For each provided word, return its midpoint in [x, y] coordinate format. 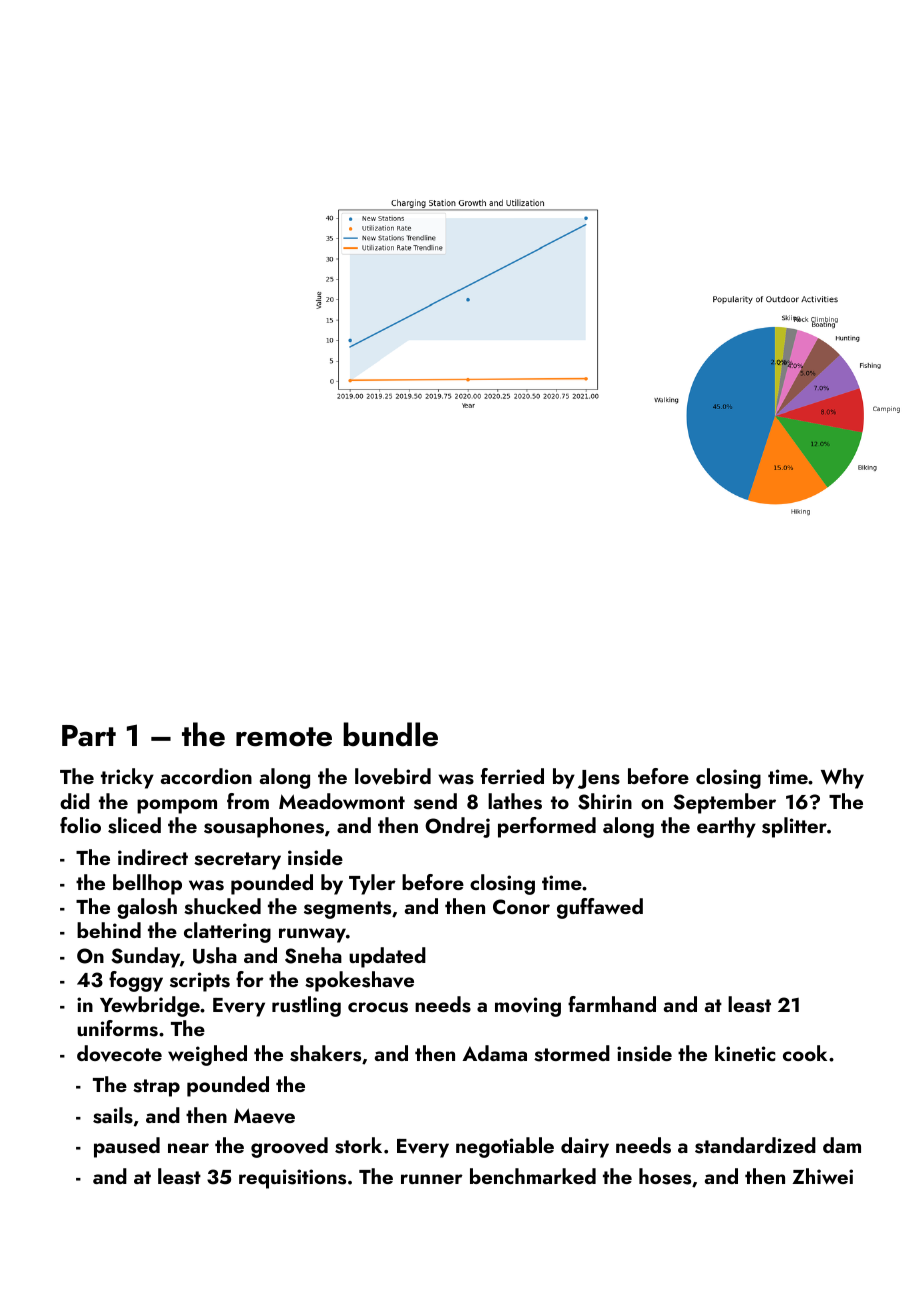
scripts [200, 982]
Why [842, 778]
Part [89, 736]
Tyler [372, 884]
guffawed [600, 908]
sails [113, 1115]
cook [805, 1053]
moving [528, 1007]
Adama [494, 1053]
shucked [222, 906]
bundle [390, 734]
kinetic [745, 1053]
